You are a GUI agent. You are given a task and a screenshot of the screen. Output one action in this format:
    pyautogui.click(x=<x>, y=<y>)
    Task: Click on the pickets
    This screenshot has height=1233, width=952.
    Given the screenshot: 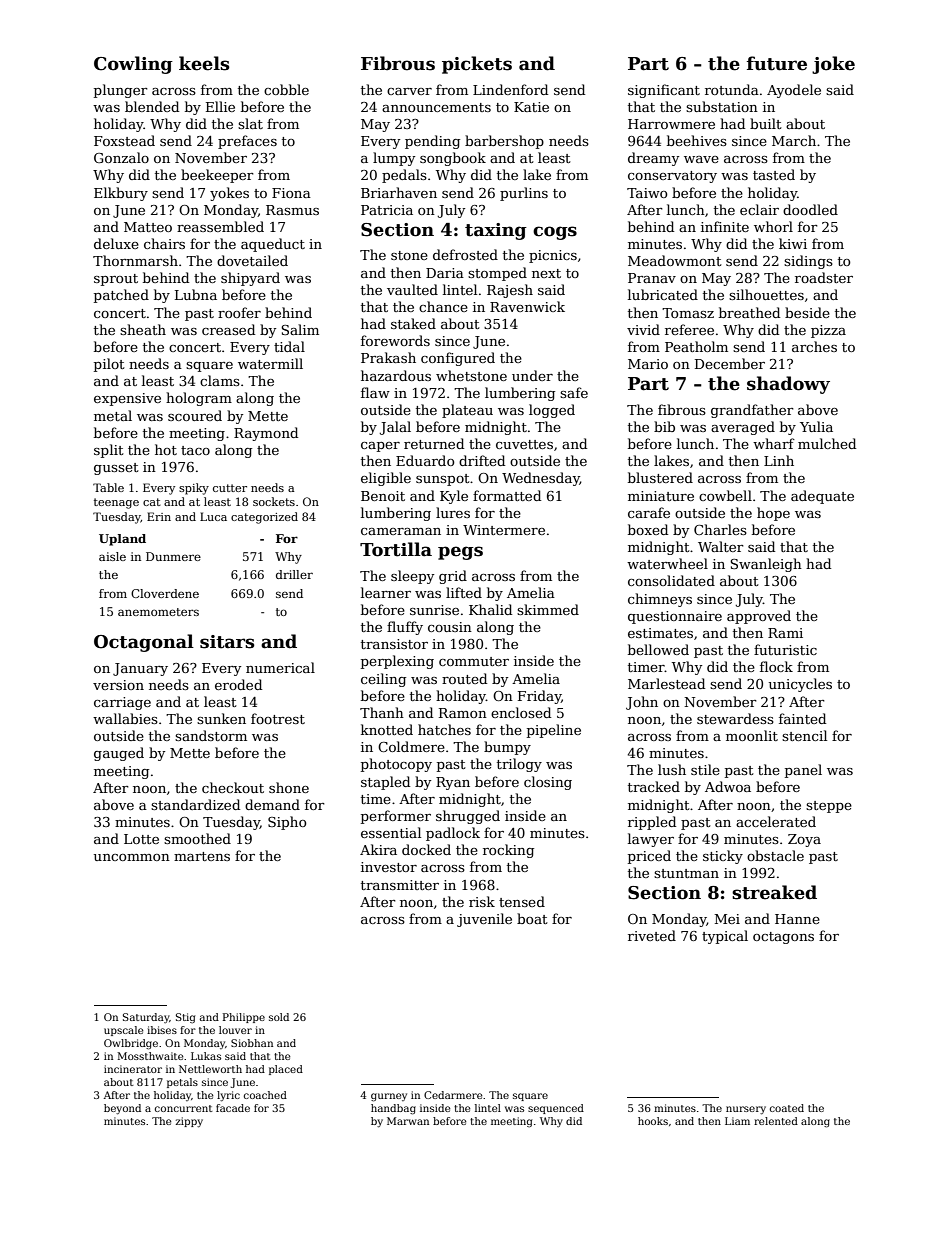 What is the action you would take?
    pyautogui.click(x=477, y=65)
